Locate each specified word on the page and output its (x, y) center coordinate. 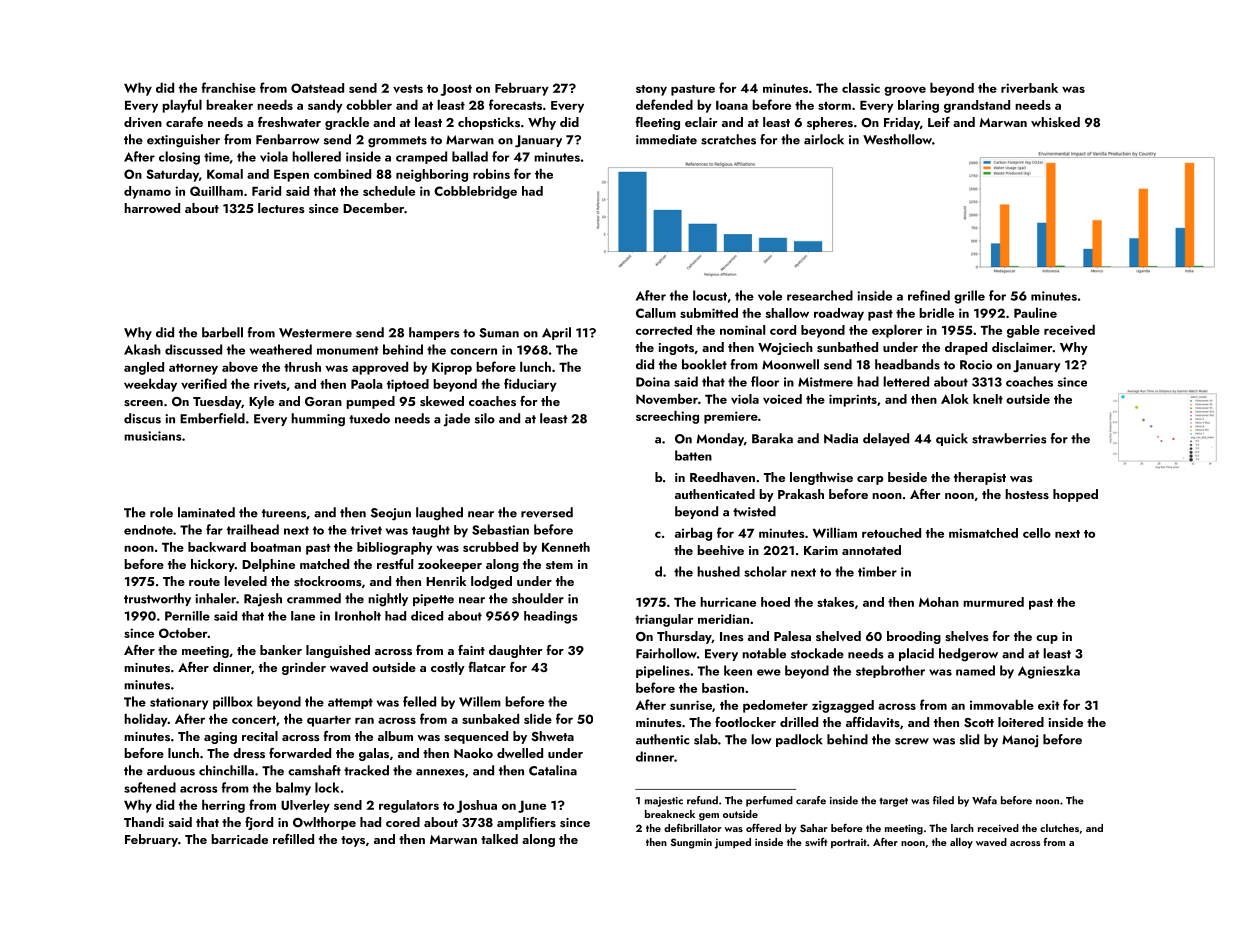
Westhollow (897, 139)
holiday (146, 720)
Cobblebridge (475, 192)
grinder (304, 668)
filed (943, 800)
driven (143, 122)
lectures (281, 208)
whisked (1055, 122)
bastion (723, 688)
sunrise (691, 705)
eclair (701, 122)
